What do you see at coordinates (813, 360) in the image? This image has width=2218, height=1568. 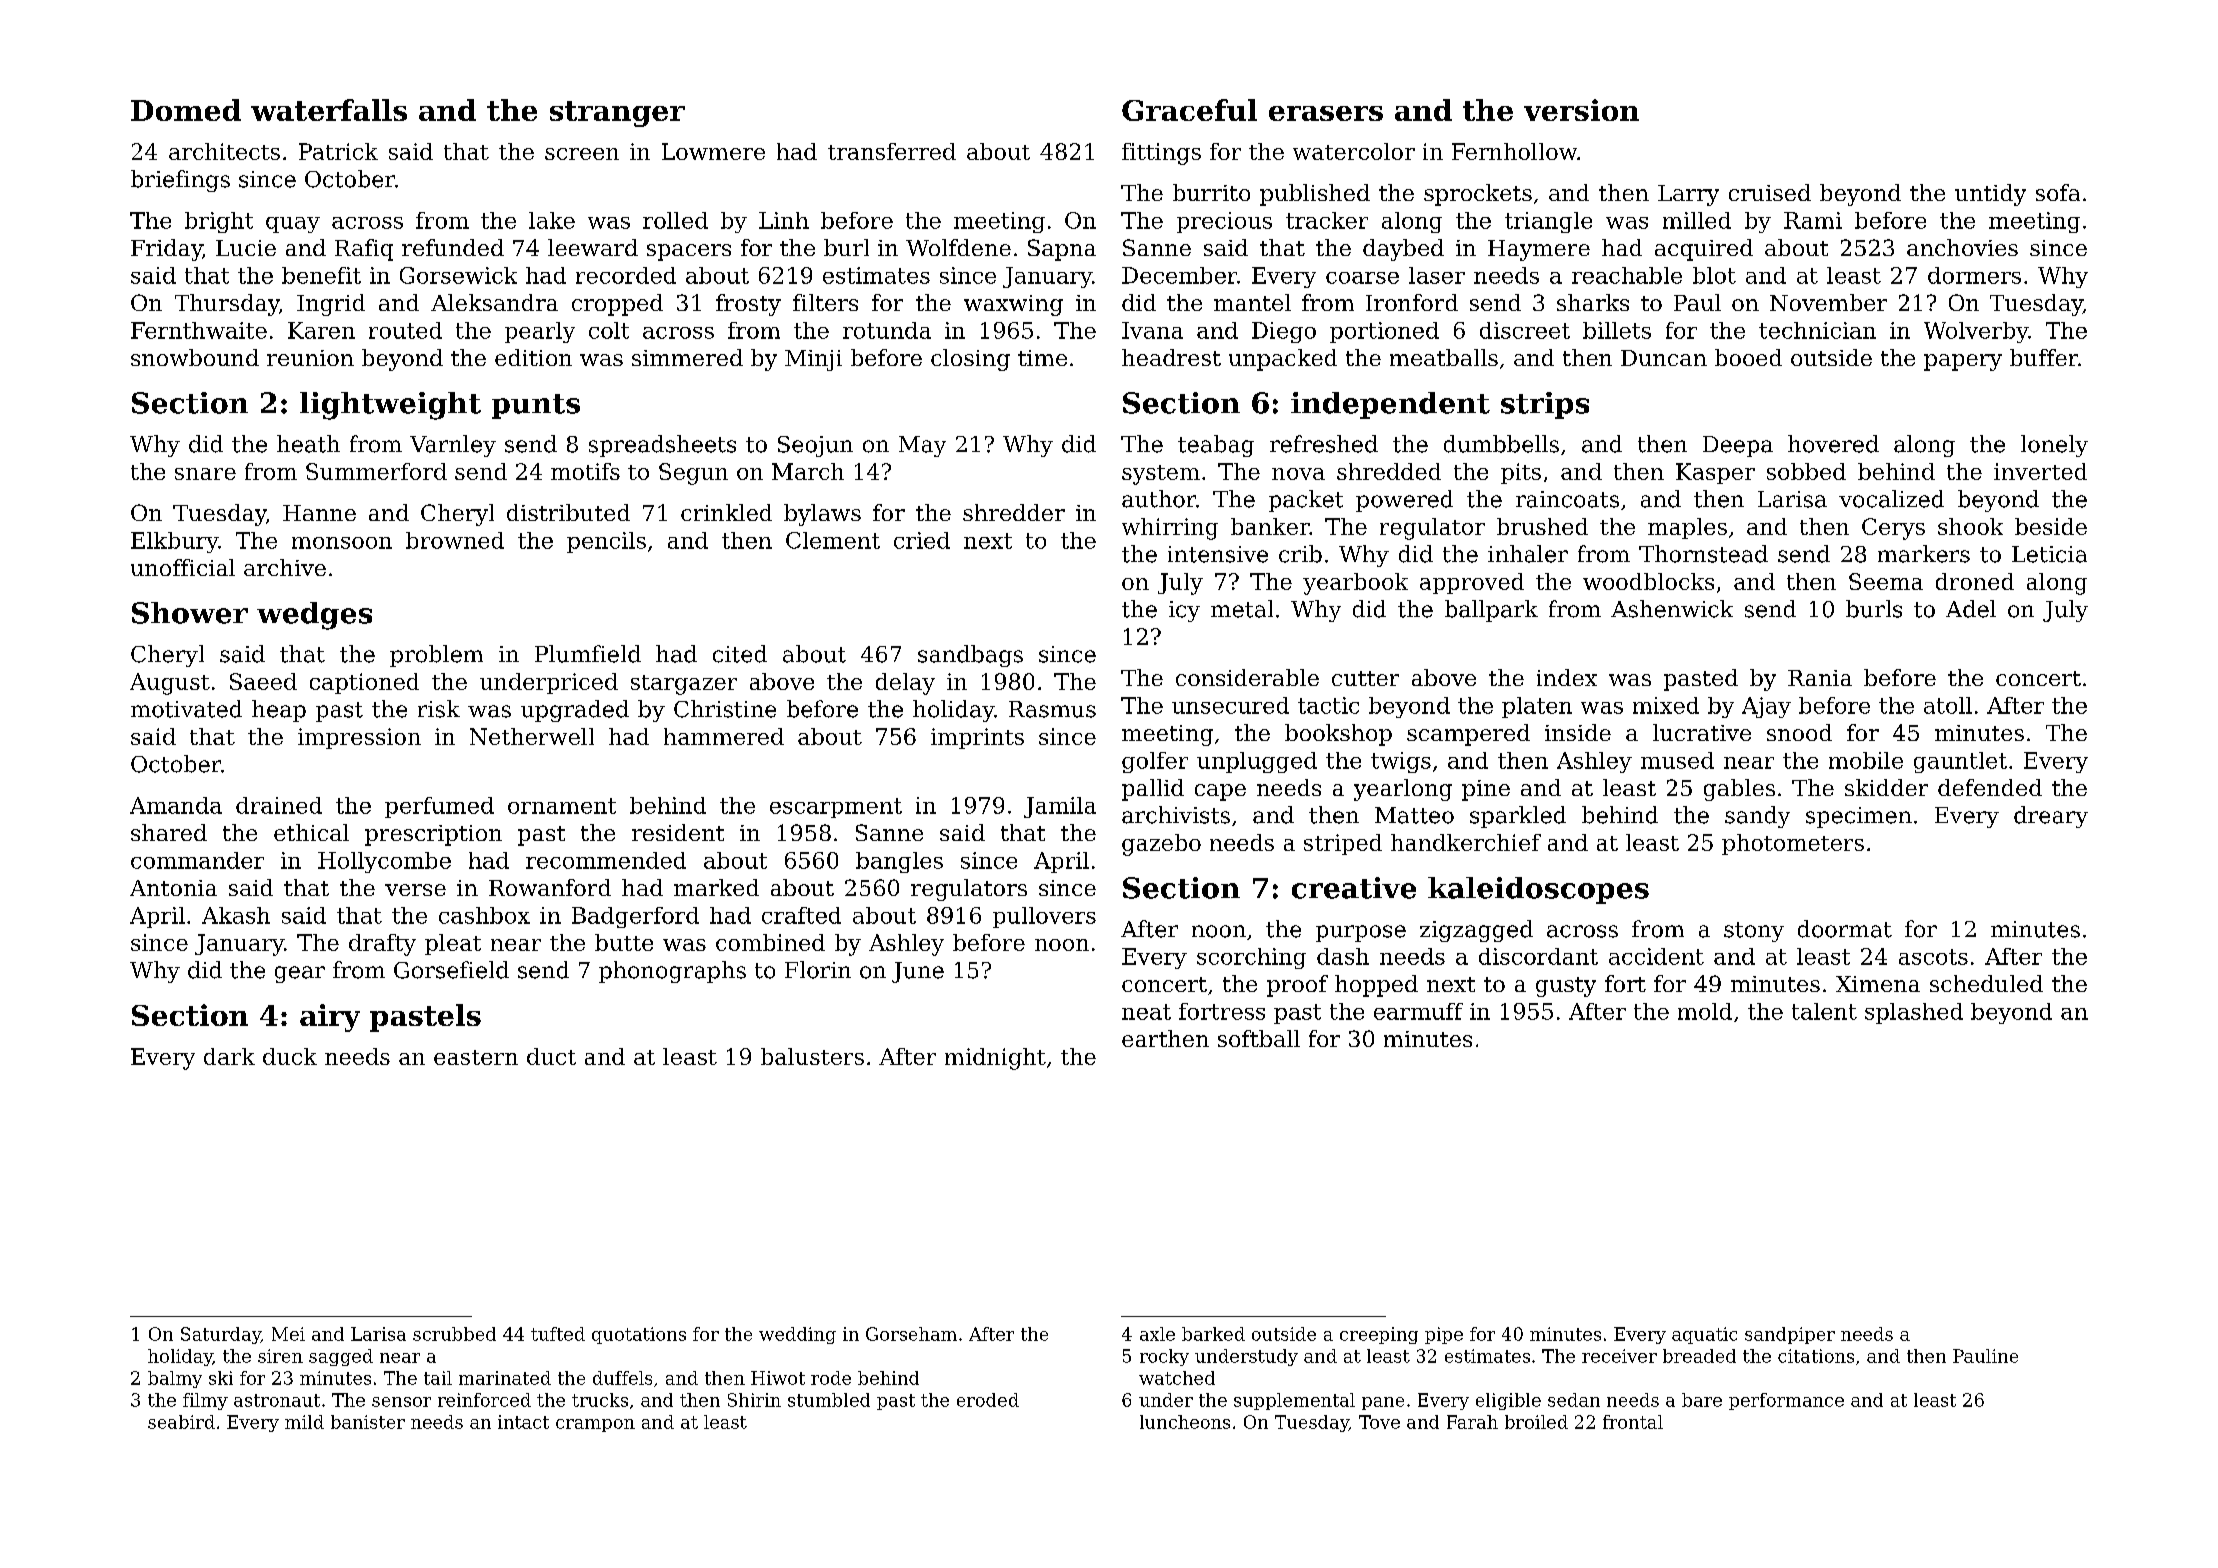 I see `Minji` at bounding box center [813, 360].
